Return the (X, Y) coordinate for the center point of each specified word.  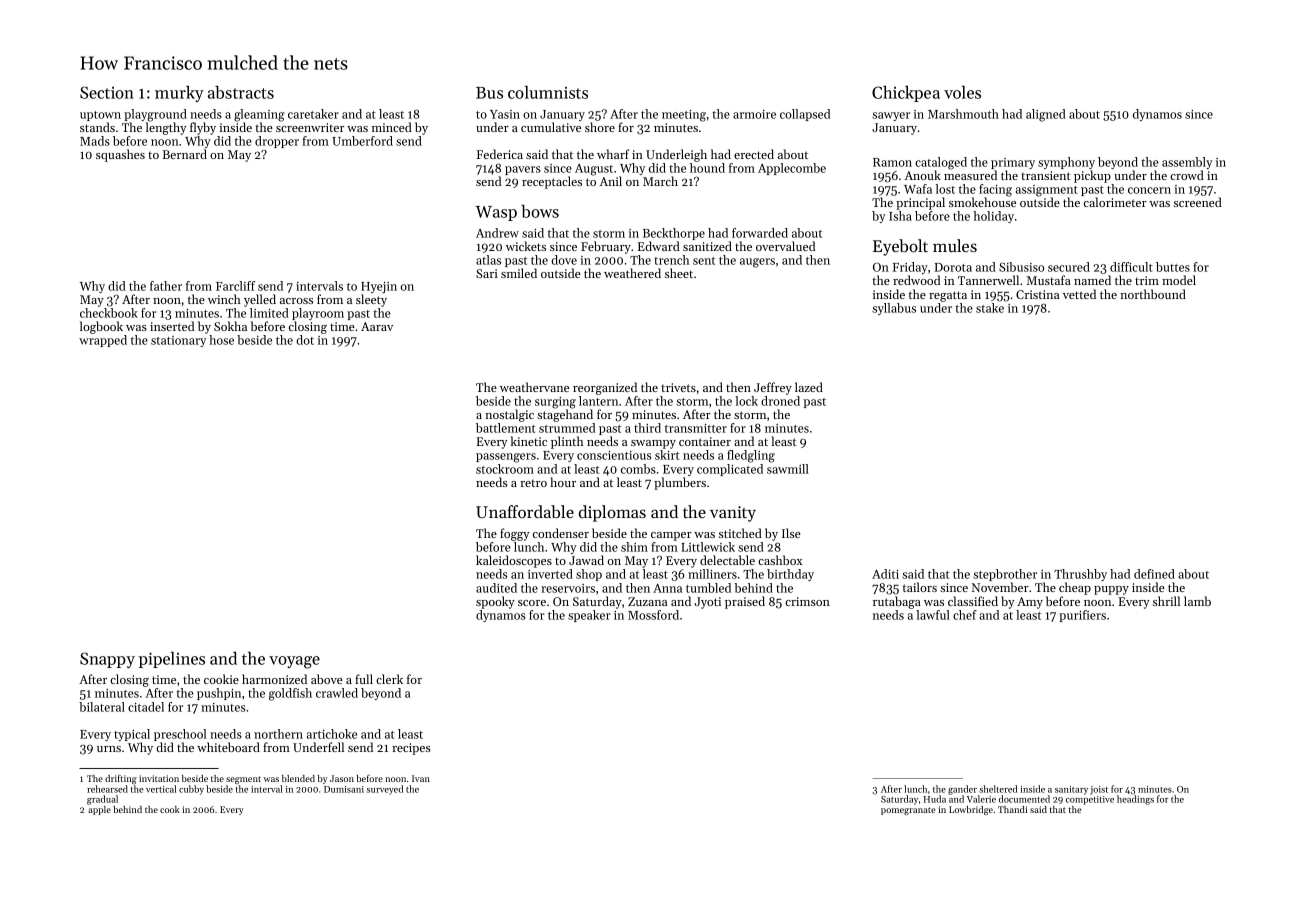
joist (1099, 790)
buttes (1173, 267)
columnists (548, 92)
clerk (389, 679)
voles (962, 92)
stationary (178, 341)
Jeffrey (773, 388)
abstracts (241, 92)
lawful (933, 615)
